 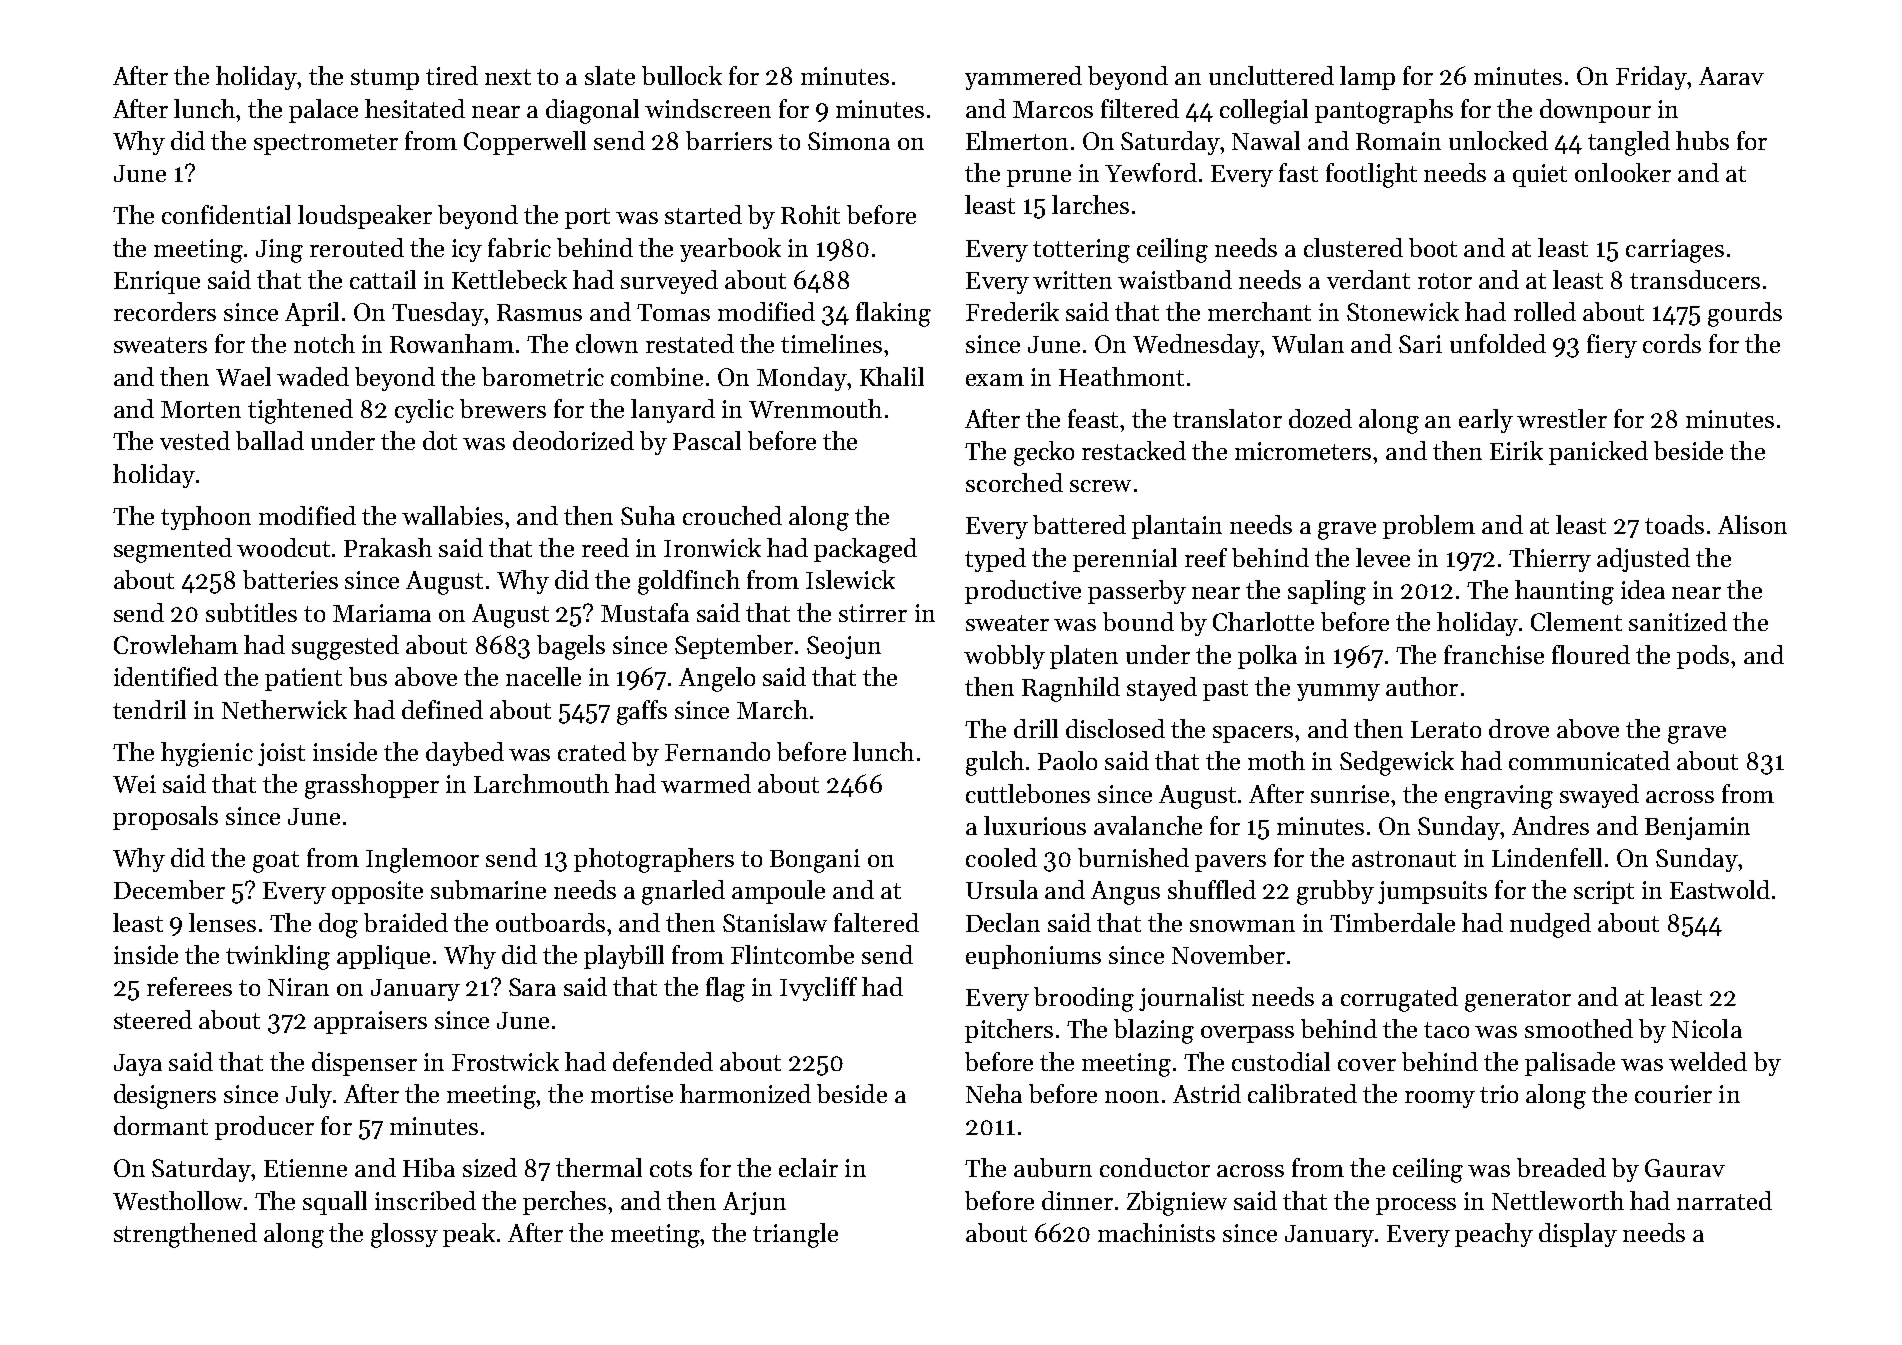 I want to click on daybed, so click(x=465, y=754).
